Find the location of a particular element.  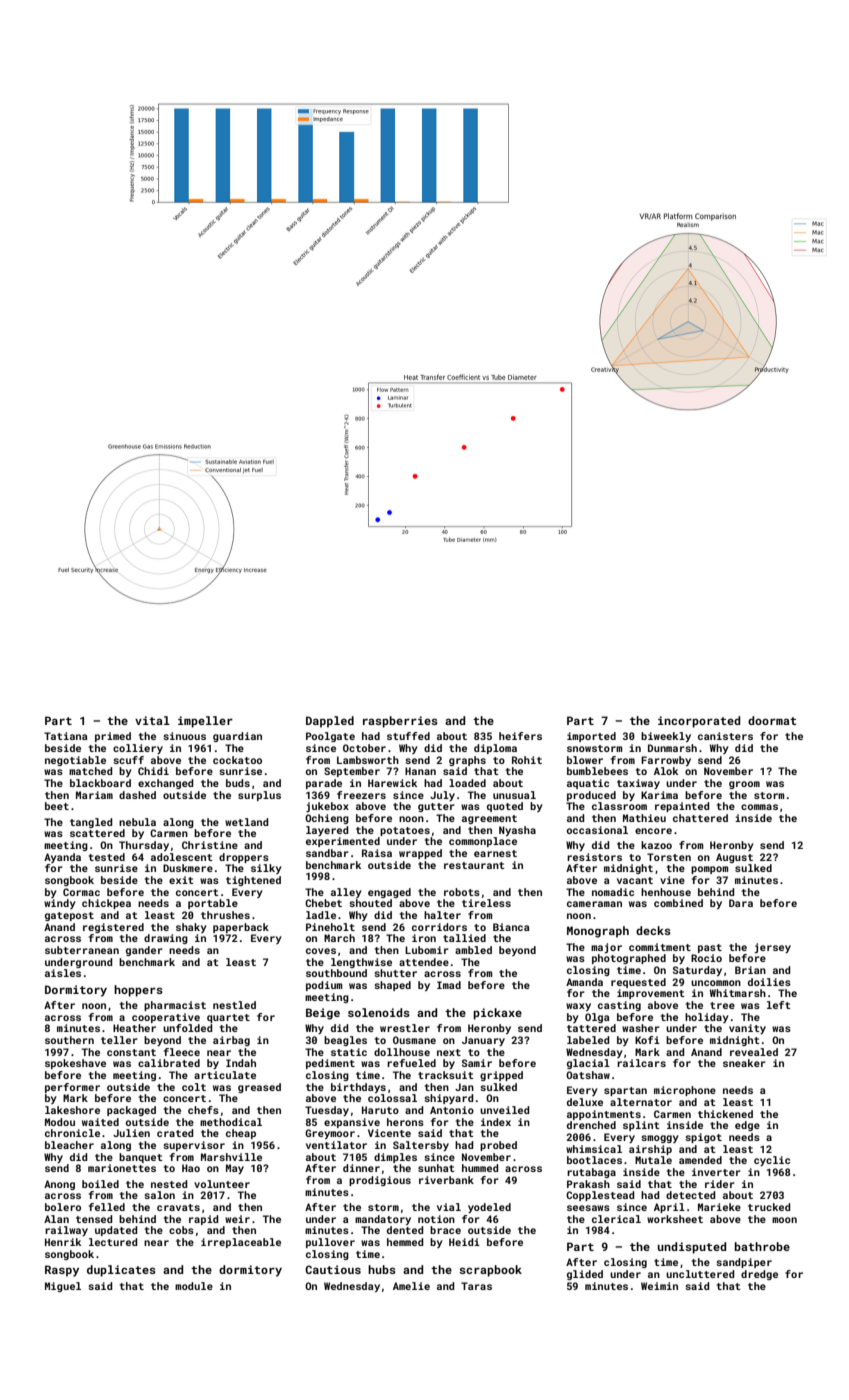

Rocio is located at coordinates (706, 958).
